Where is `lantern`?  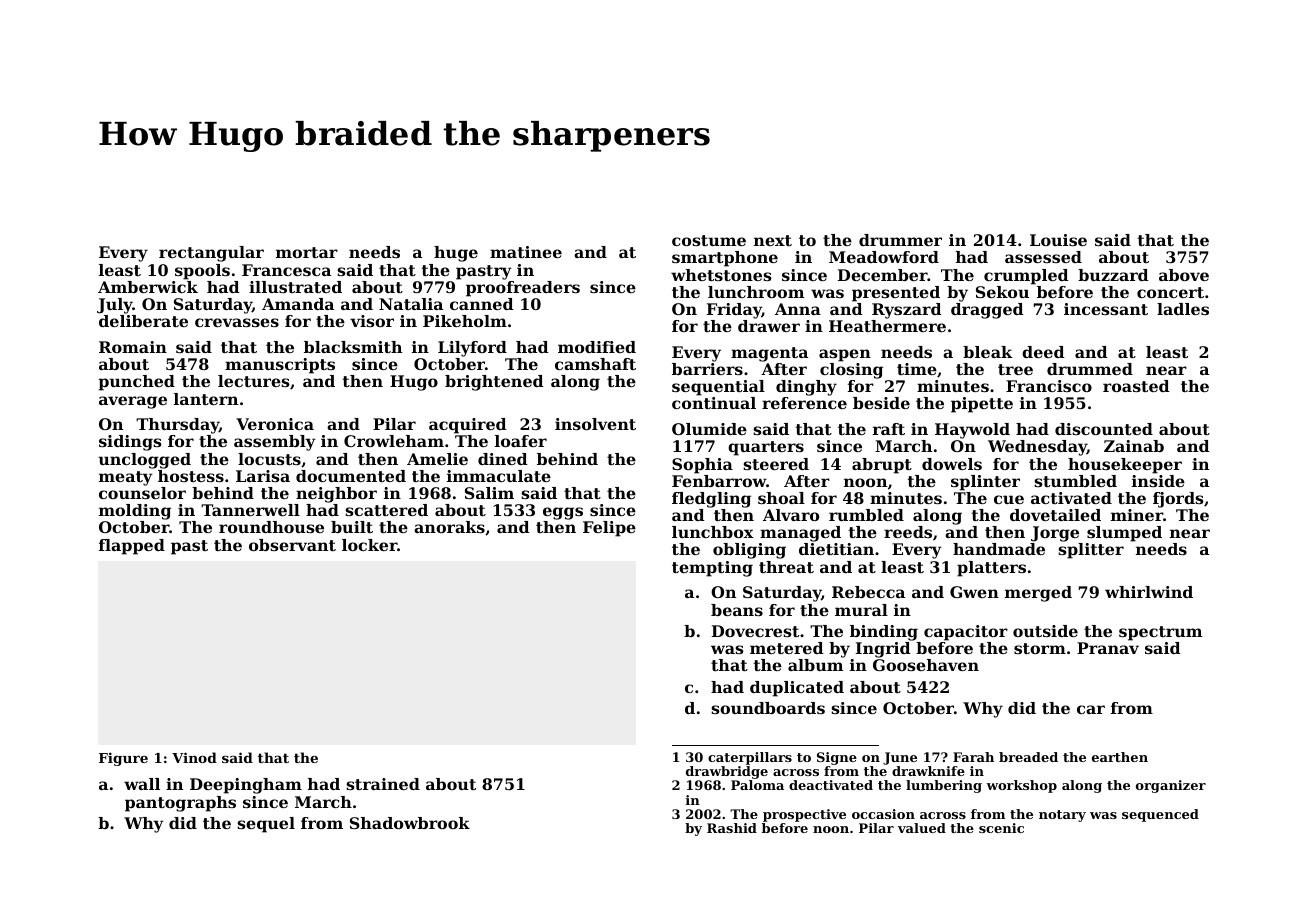
lantern is located at coordinates (206, 399).
